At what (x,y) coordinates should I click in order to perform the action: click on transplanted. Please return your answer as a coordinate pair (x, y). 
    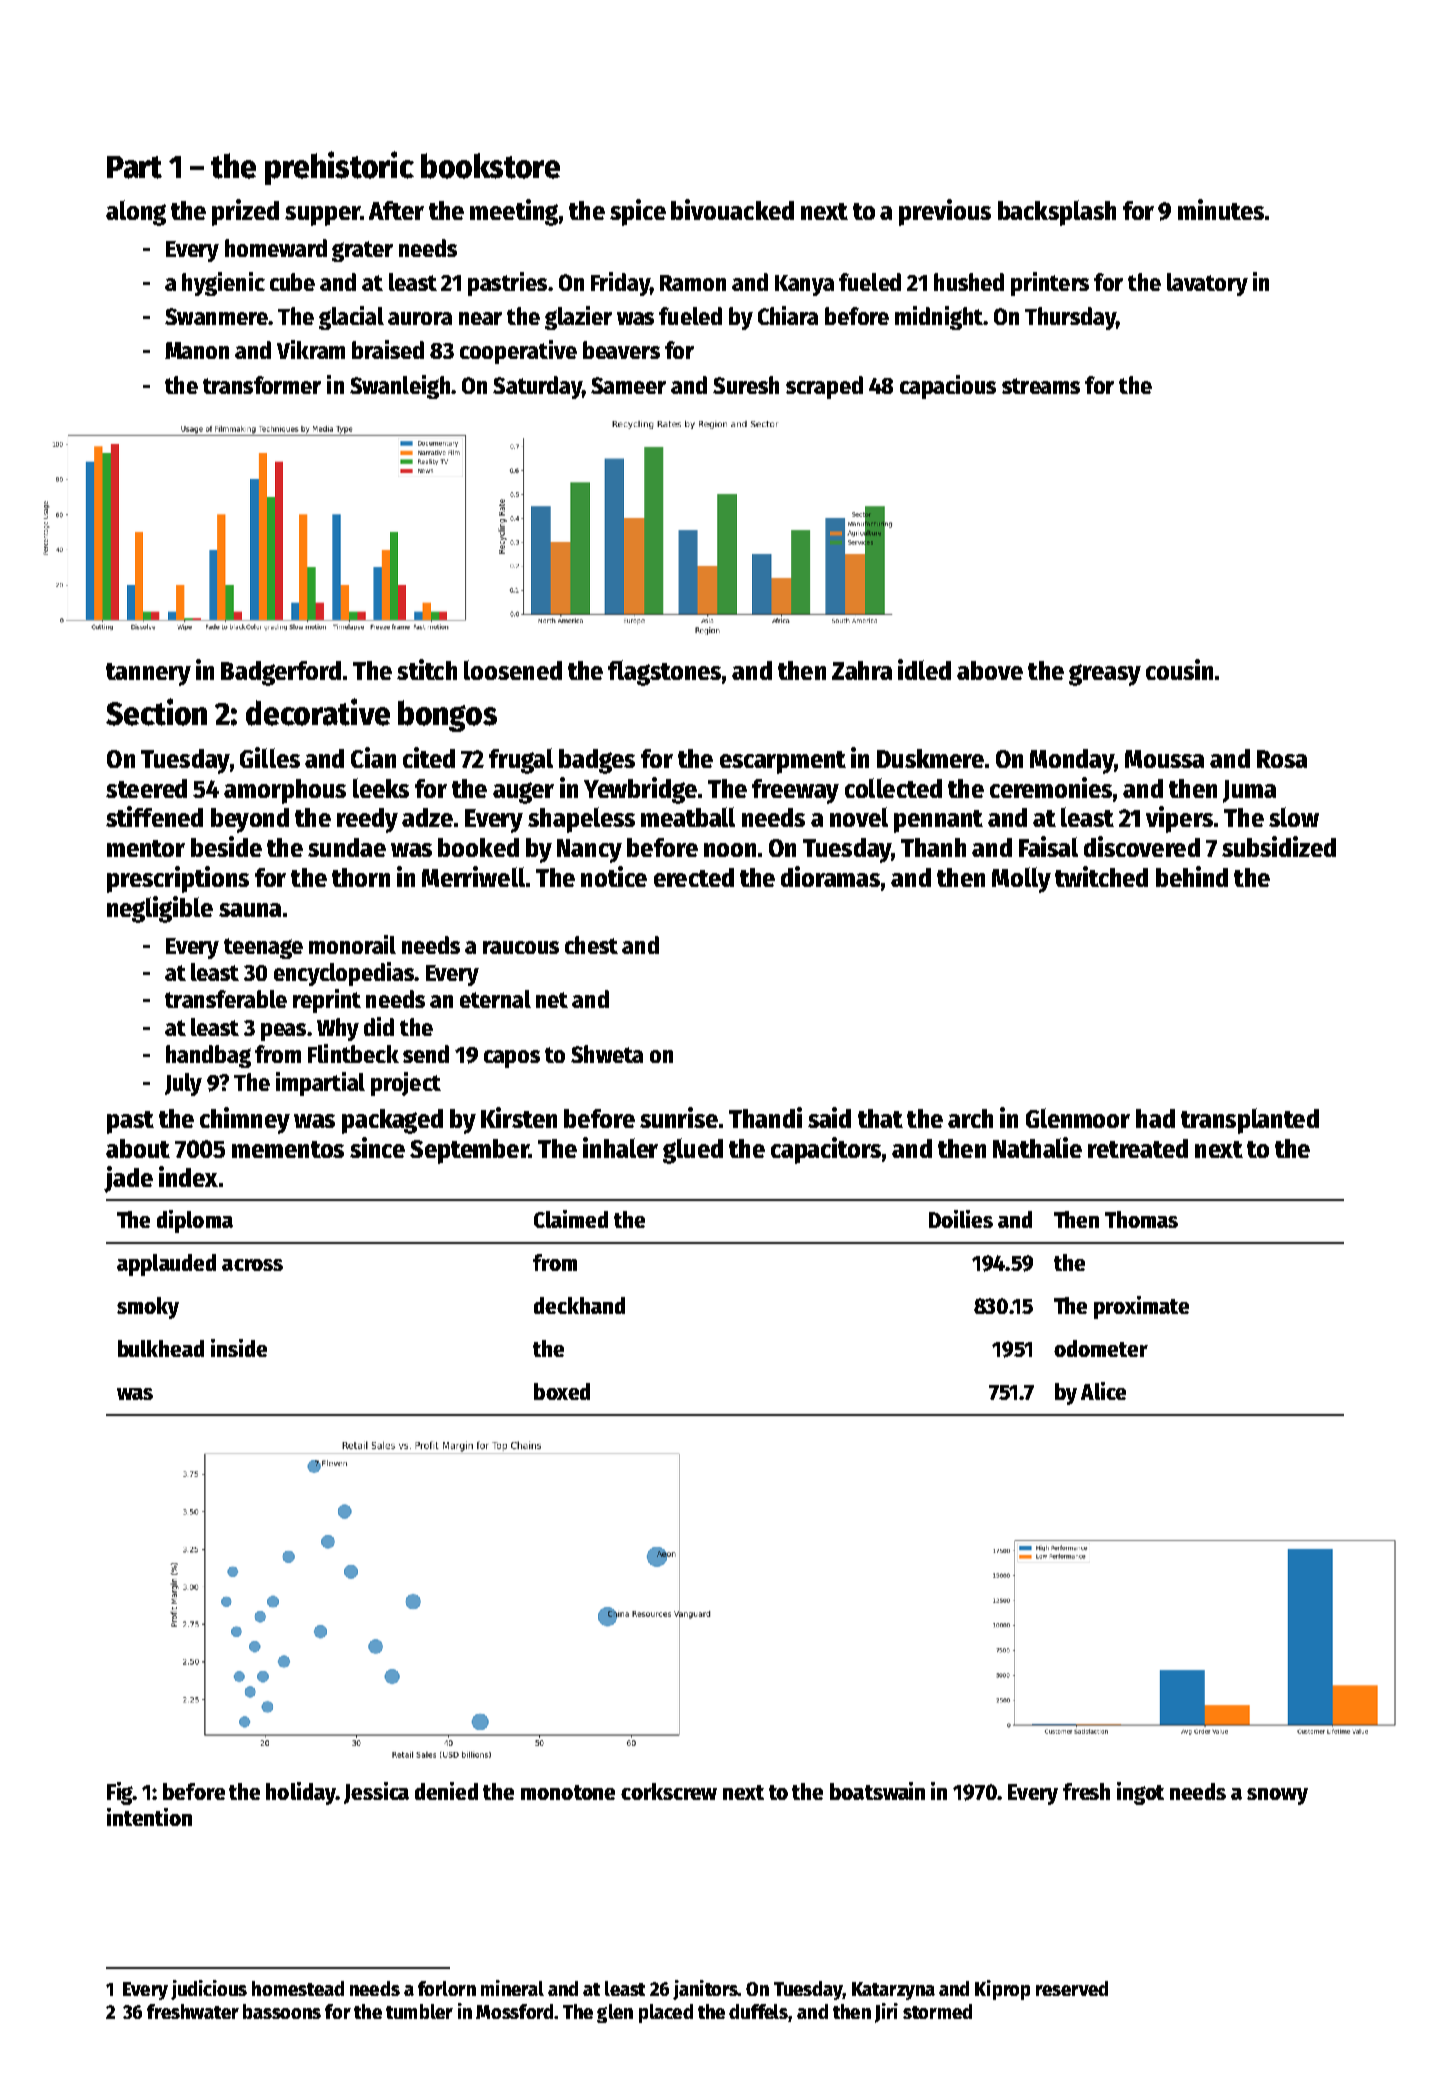
    Looking at the image, I should click on (1250, 1121).
